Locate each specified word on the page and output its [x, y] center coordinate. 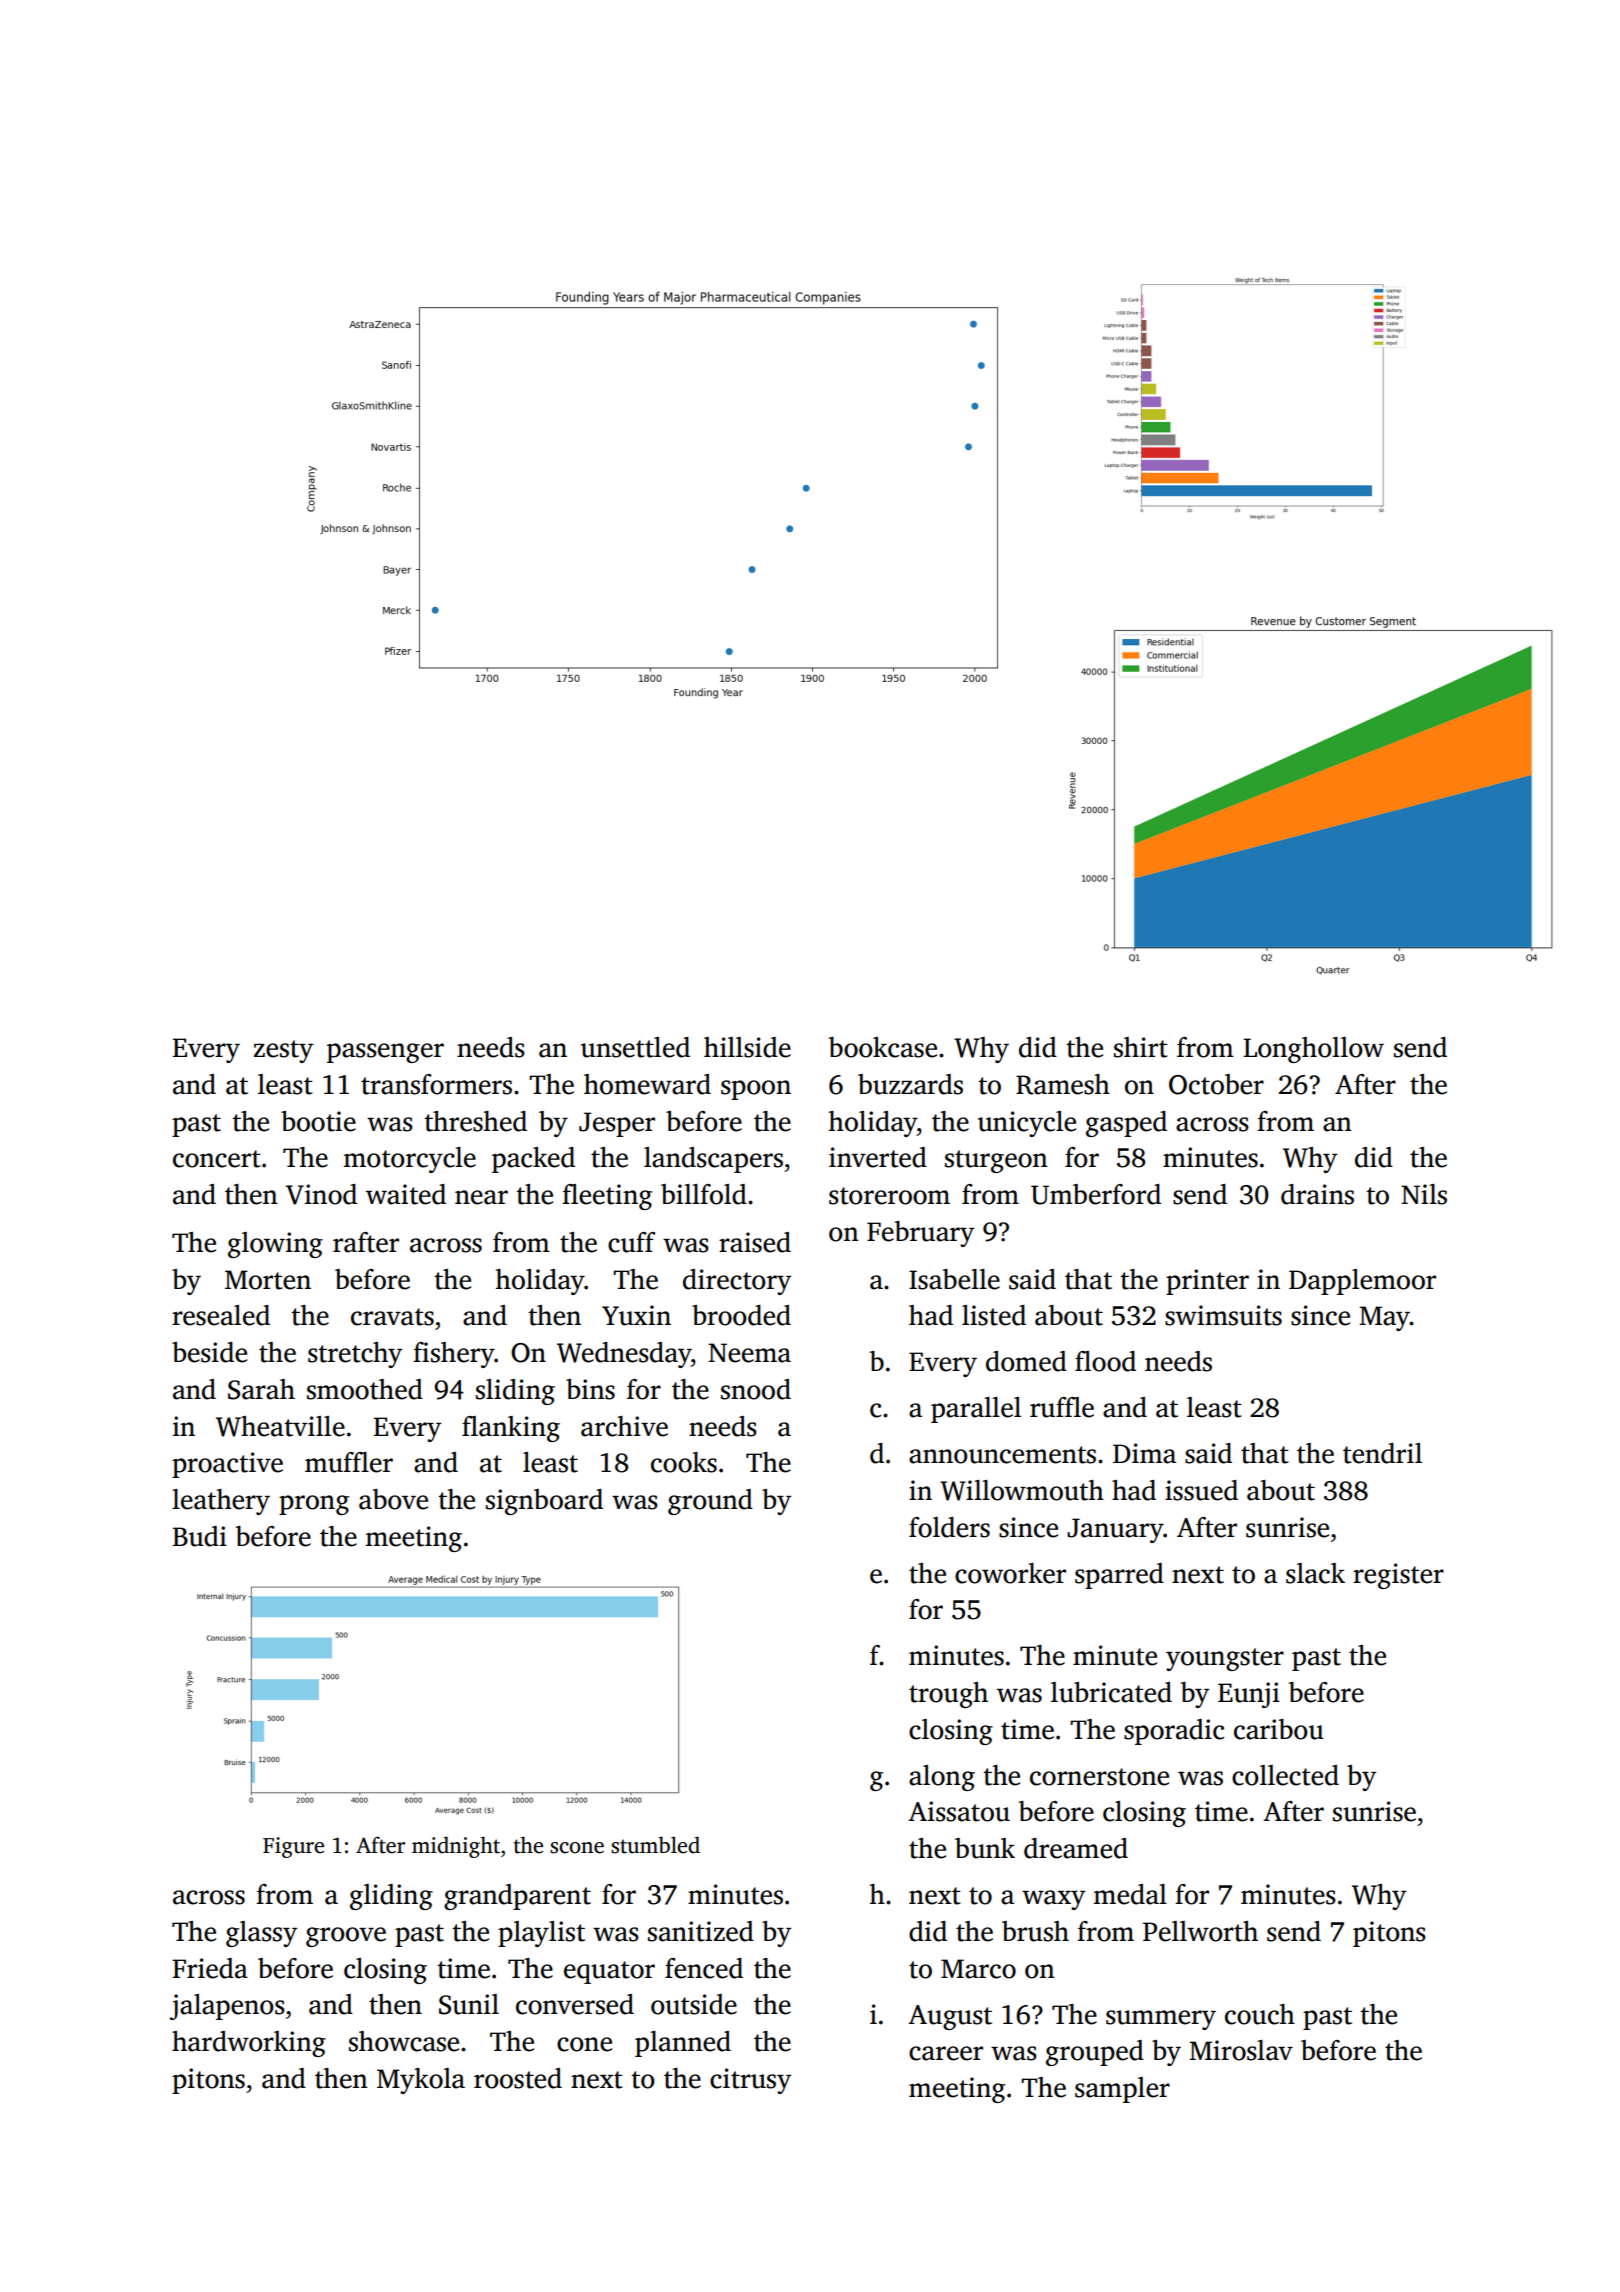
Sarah [261, 1389]
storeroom [889, 1196]
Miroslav [1241, 2050]
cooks [684, 1462]
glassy [261, 1934]
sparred [1119, 1576]
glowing [275, 1245]
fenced [704, 1968]
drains [1317, 1194]
